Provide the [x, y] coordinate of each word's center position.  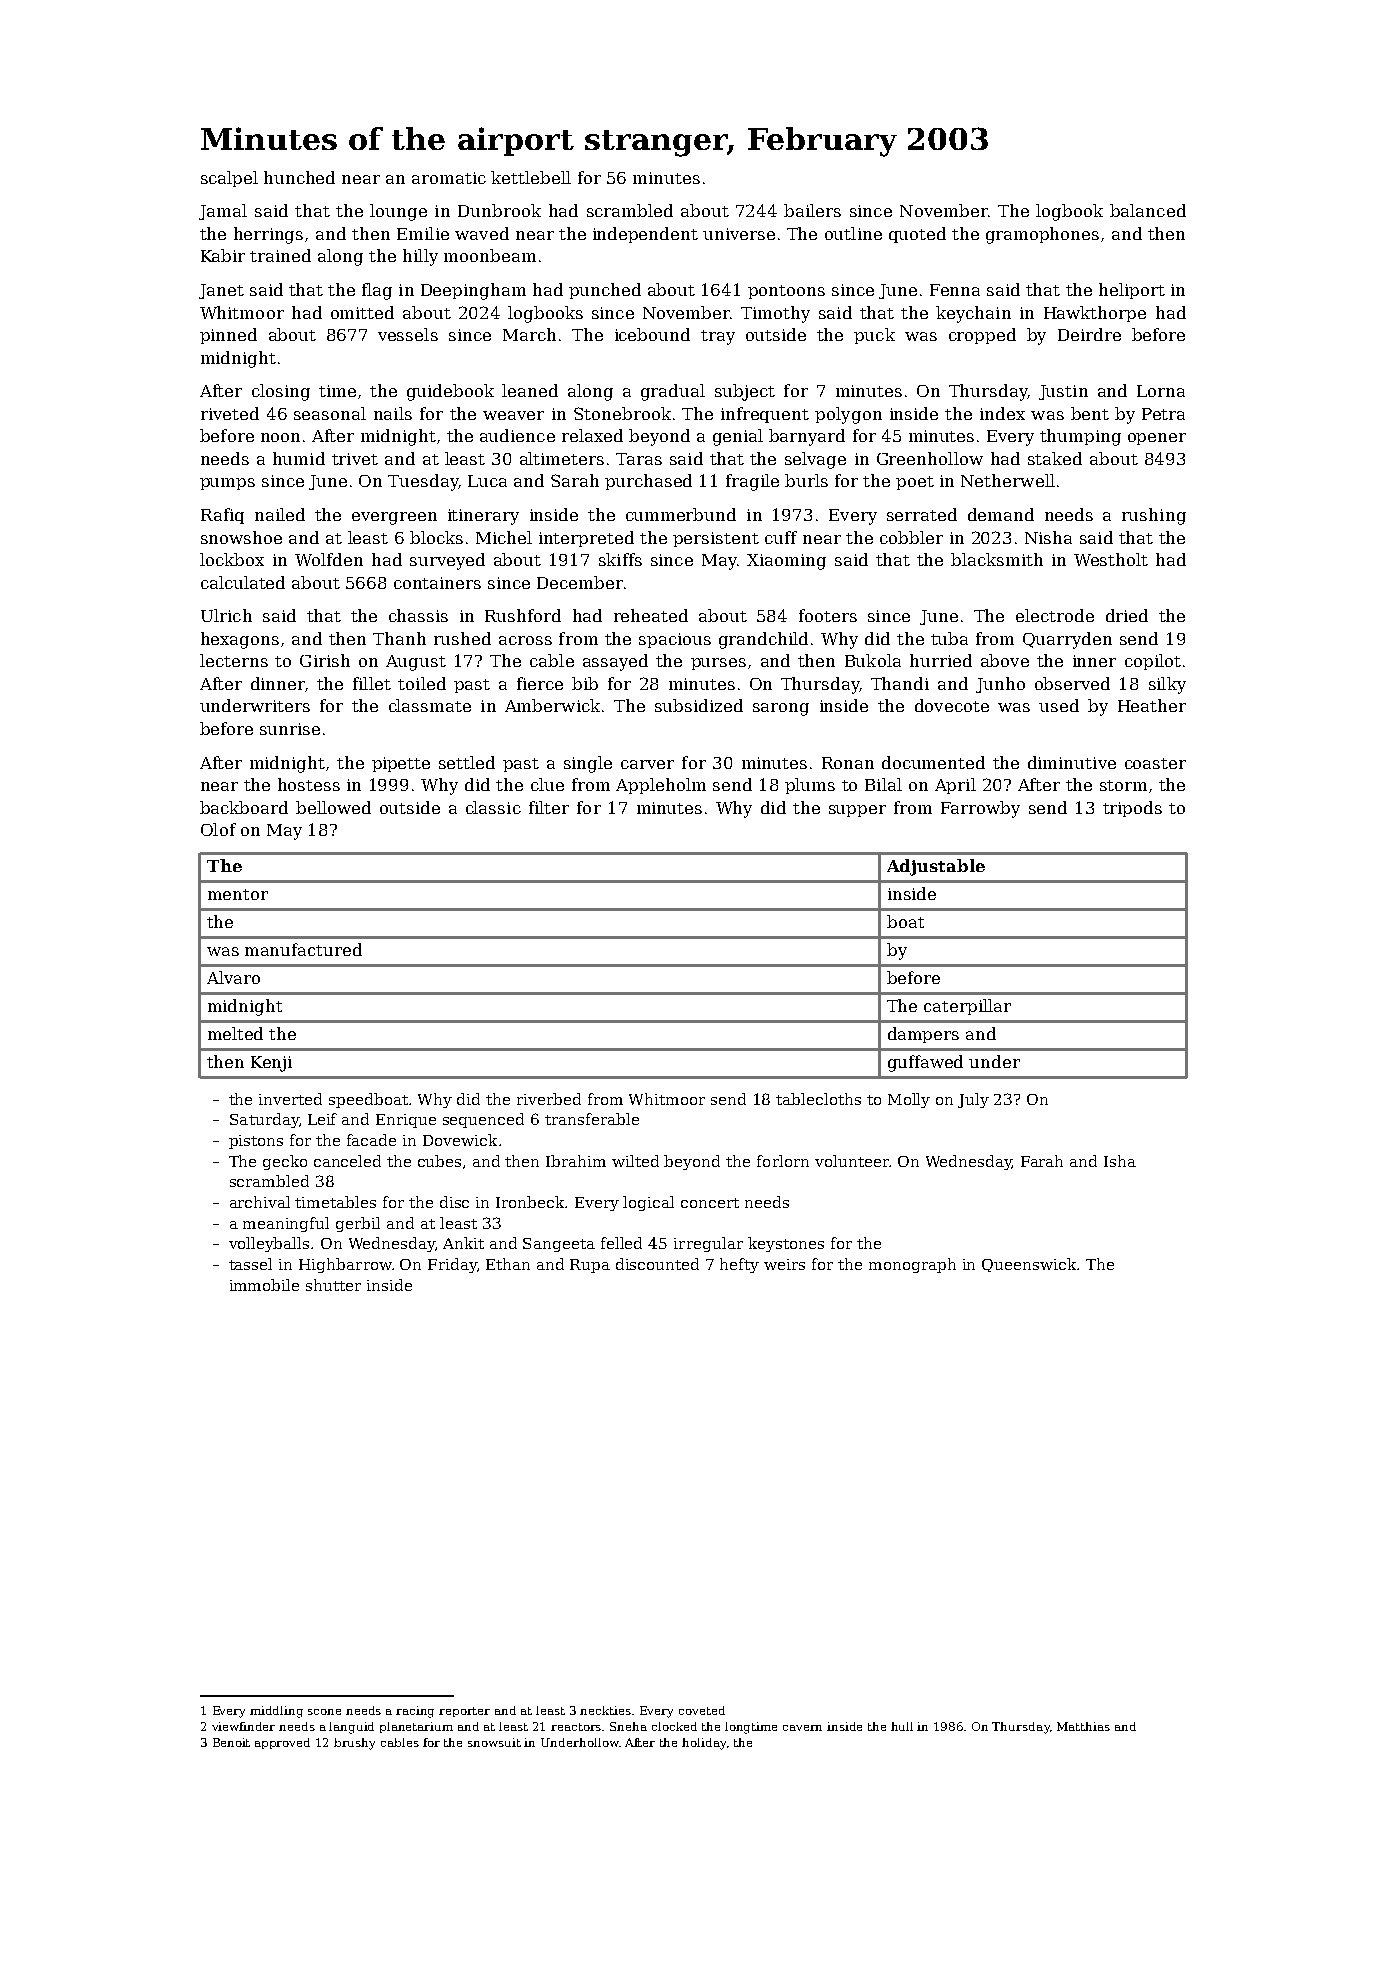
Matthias [1083, 1726]
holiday [704, 1744]
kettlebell [531, 177]
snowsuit [494, 1742]
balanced [1148, 210]
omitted [362, 312]
